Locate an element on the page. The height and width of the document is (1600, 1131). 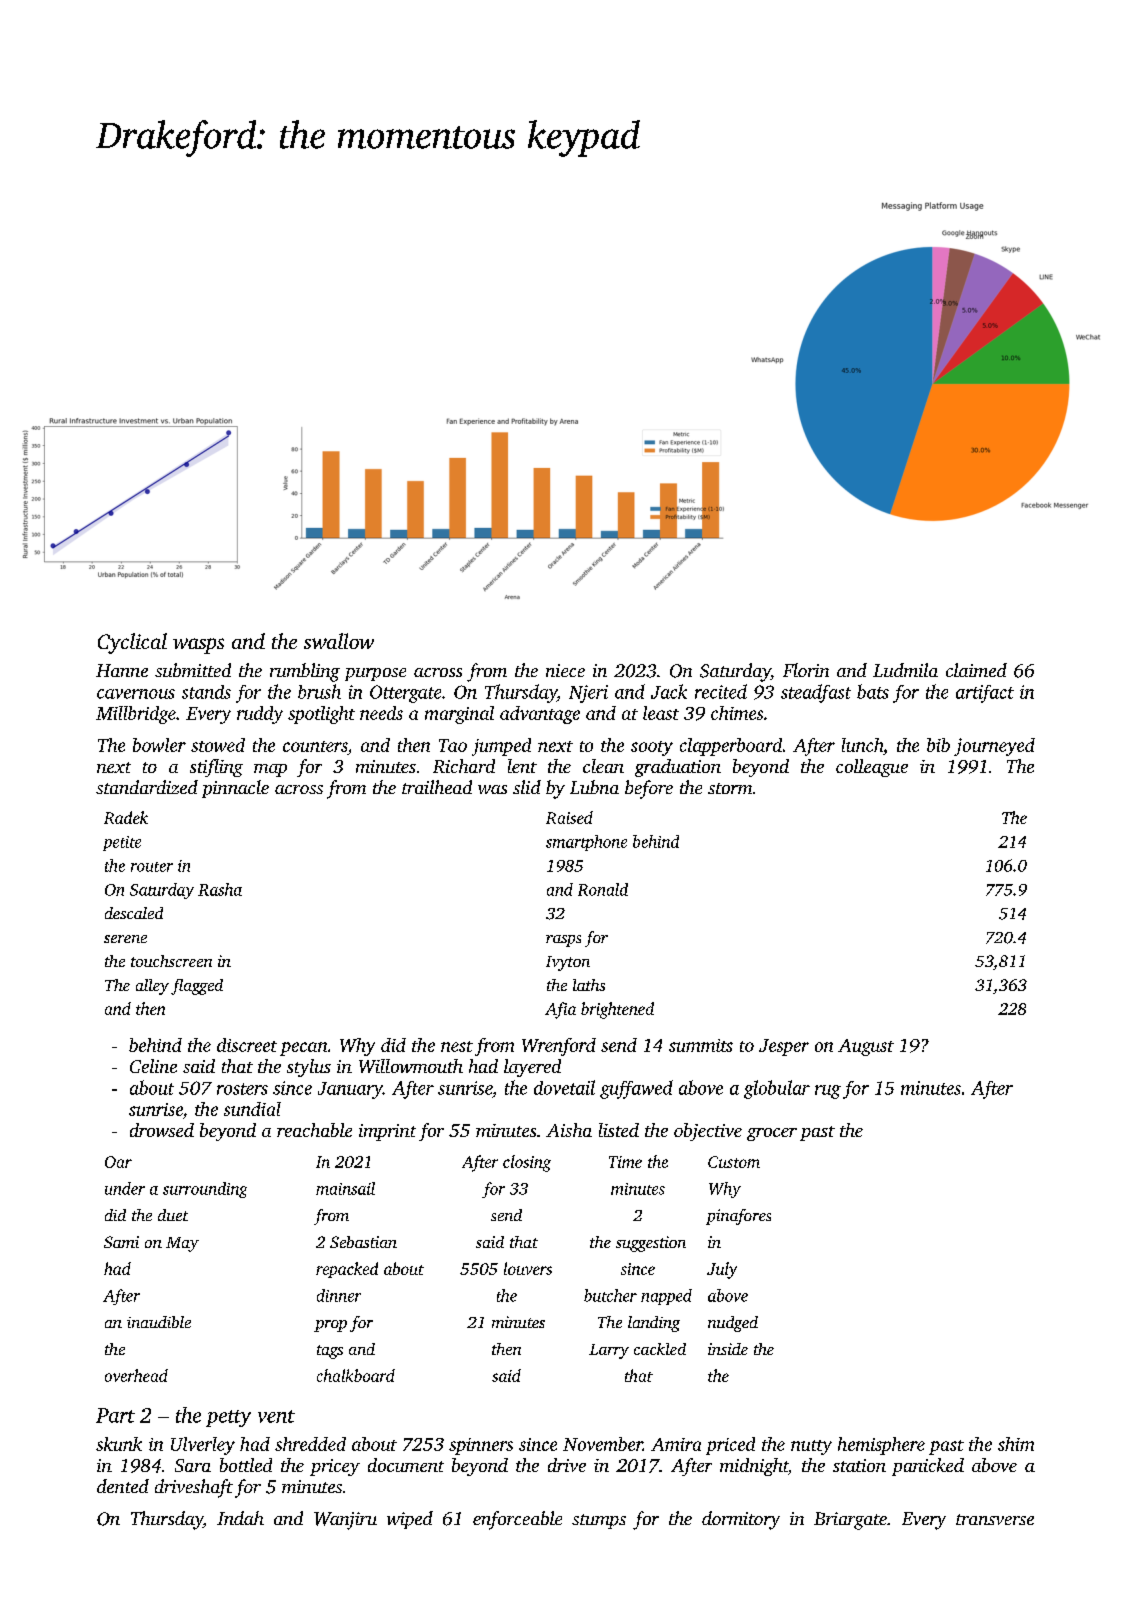
nudged is located at coordinates (733, 1324).
